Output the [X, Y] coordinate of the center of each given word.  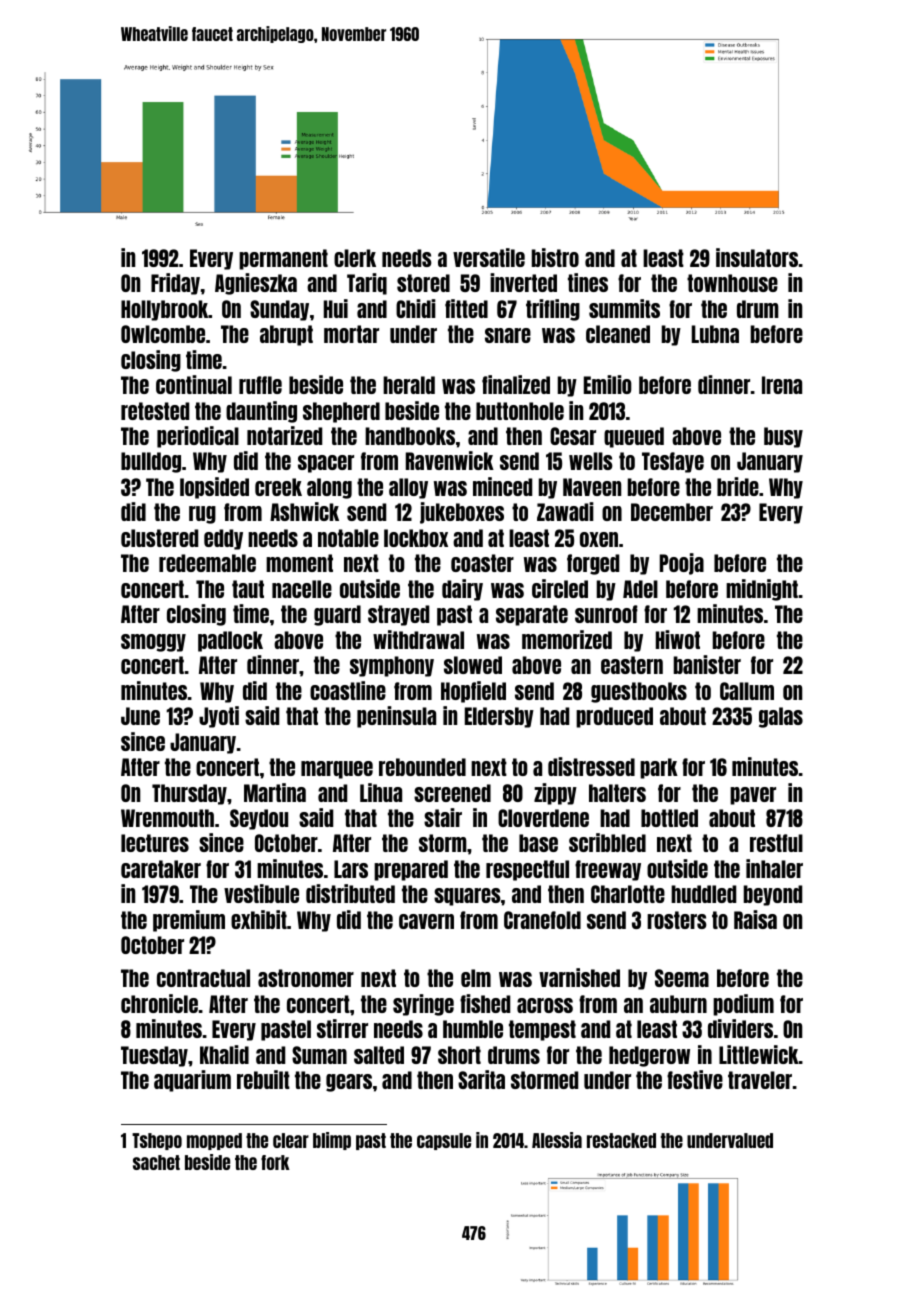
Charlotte [628, 894]
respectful [527, 870]
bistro [555, 257]
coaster [482, 563]
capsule [444, 1141]
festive [695, 1079]
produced [614, 717]
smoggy [153, 643]
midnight [762, 590]
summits [624, 308]
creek [278, 487]
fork [275, 1162]
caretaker [161, 869]
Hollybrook [165, 310]
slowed [473, 665]
